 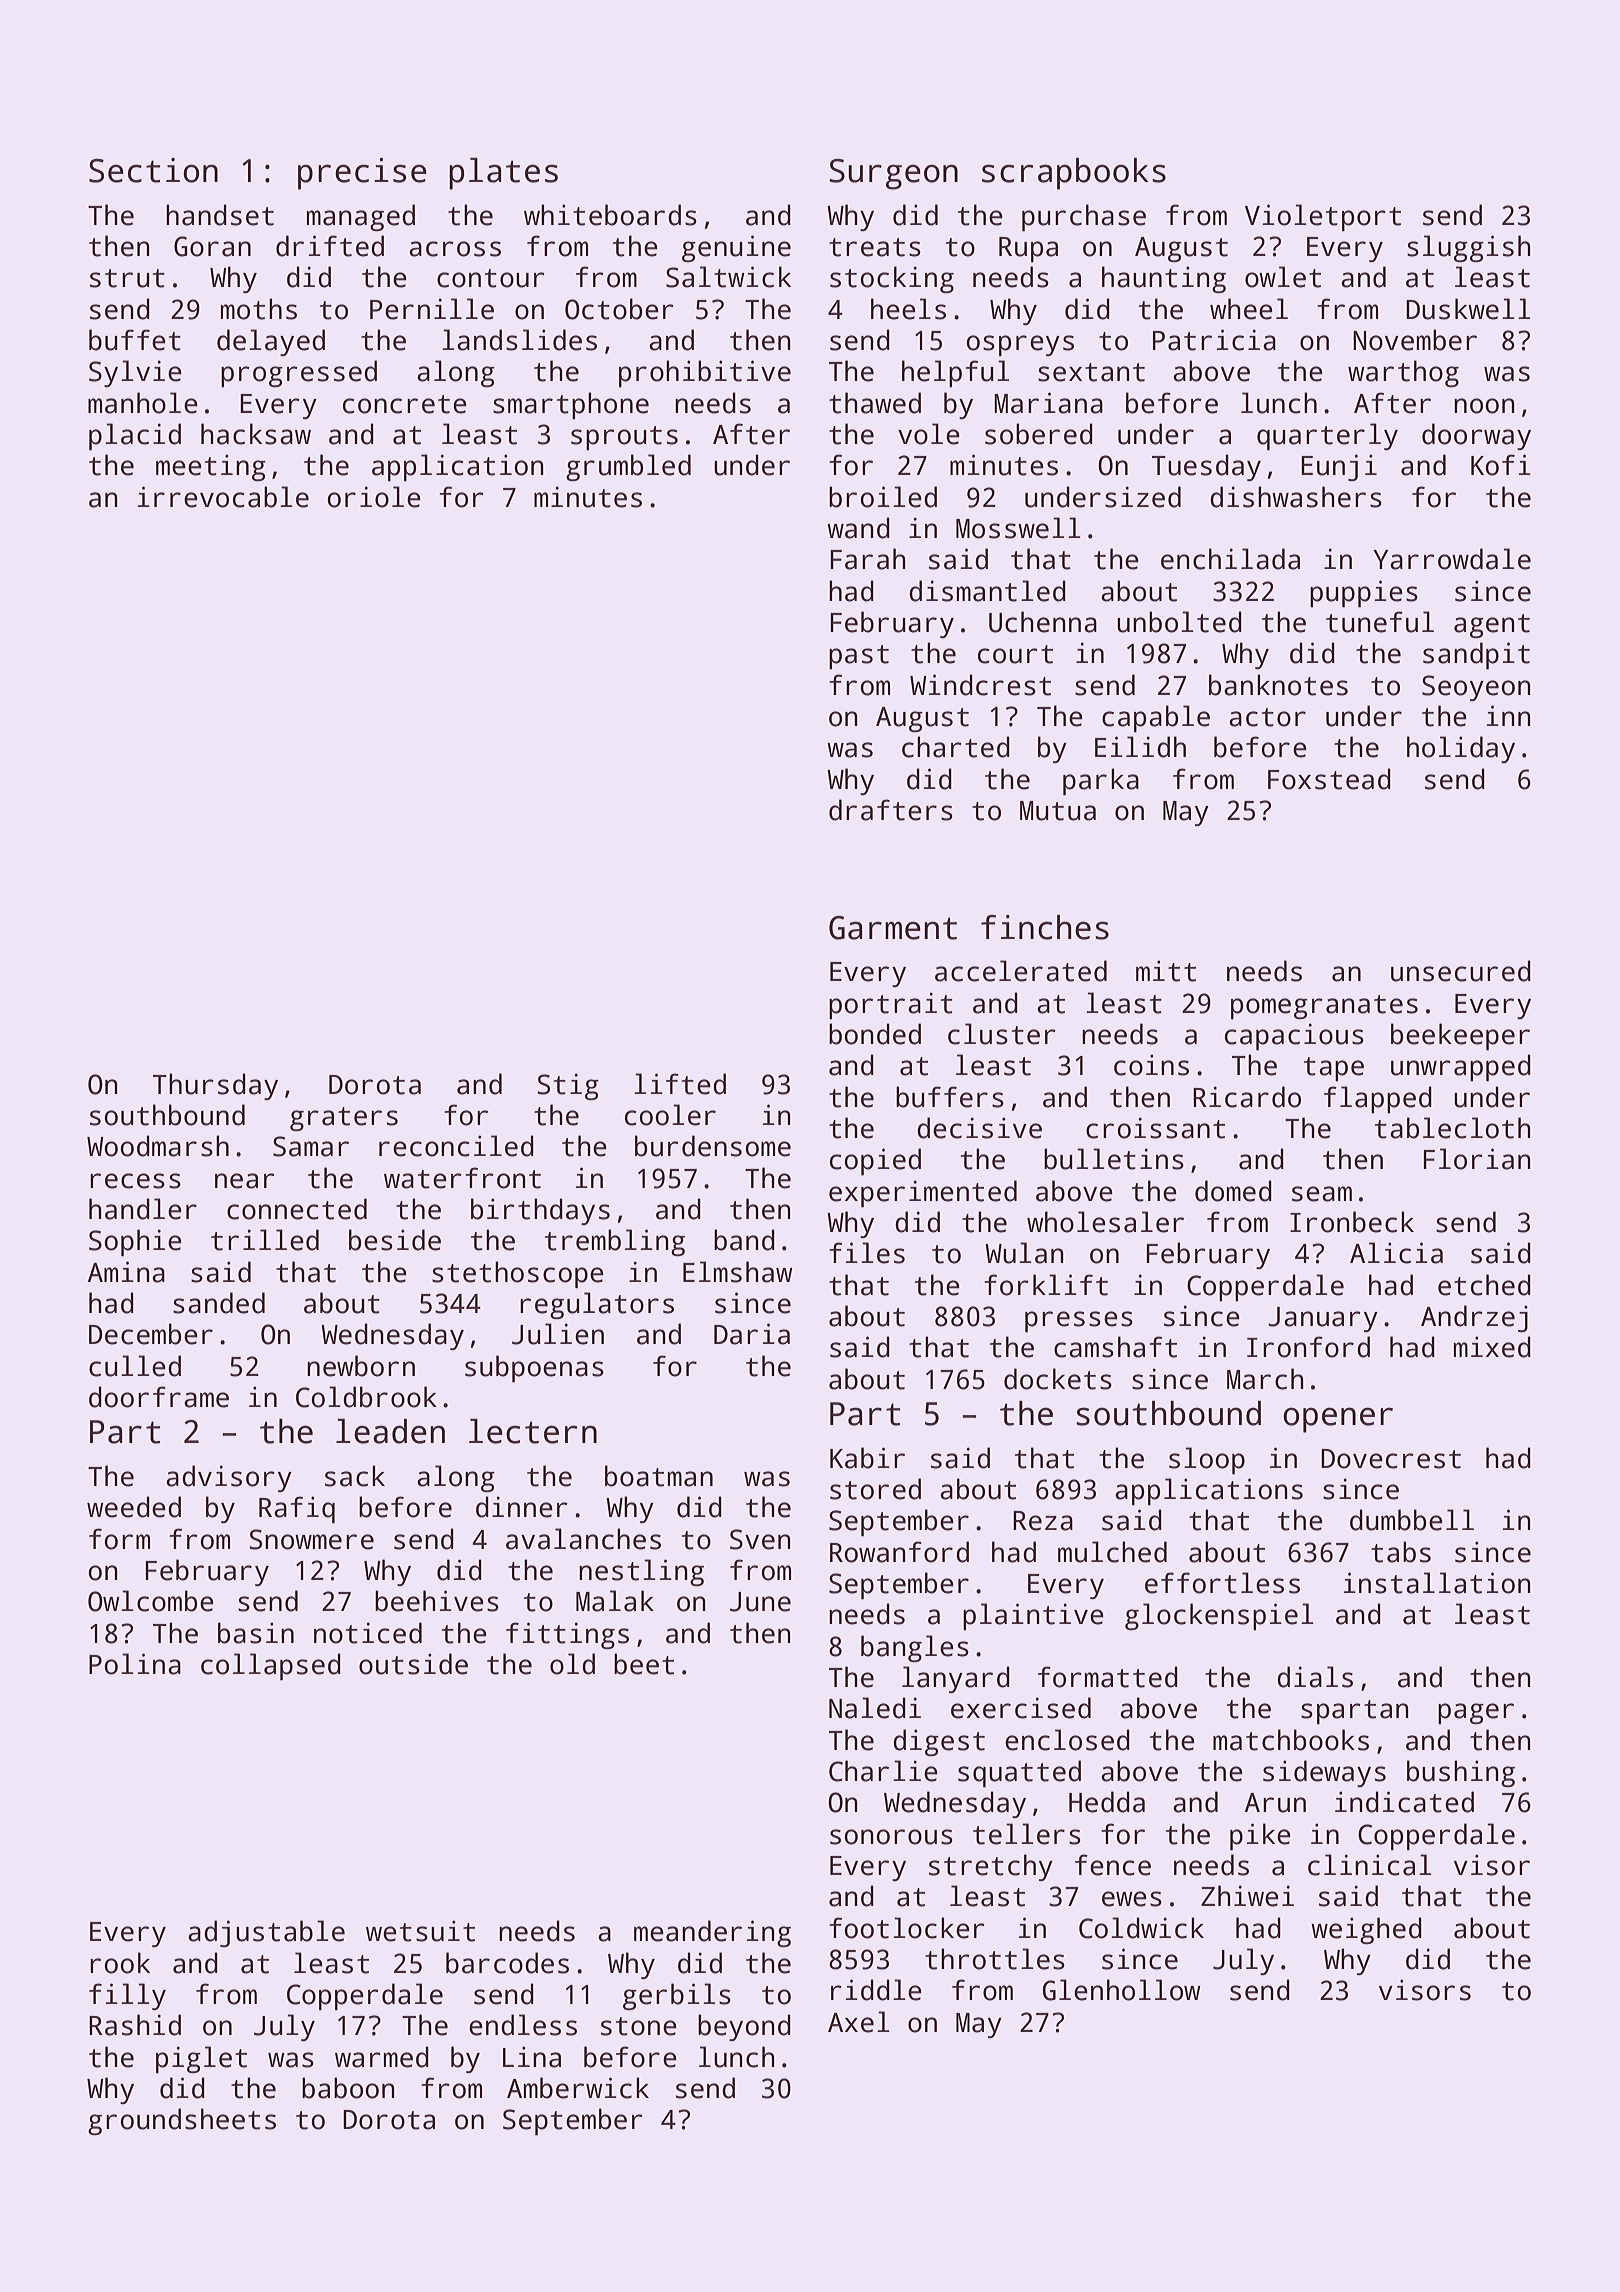 I want to click on weighed, so click(x=1366, y=1930).
